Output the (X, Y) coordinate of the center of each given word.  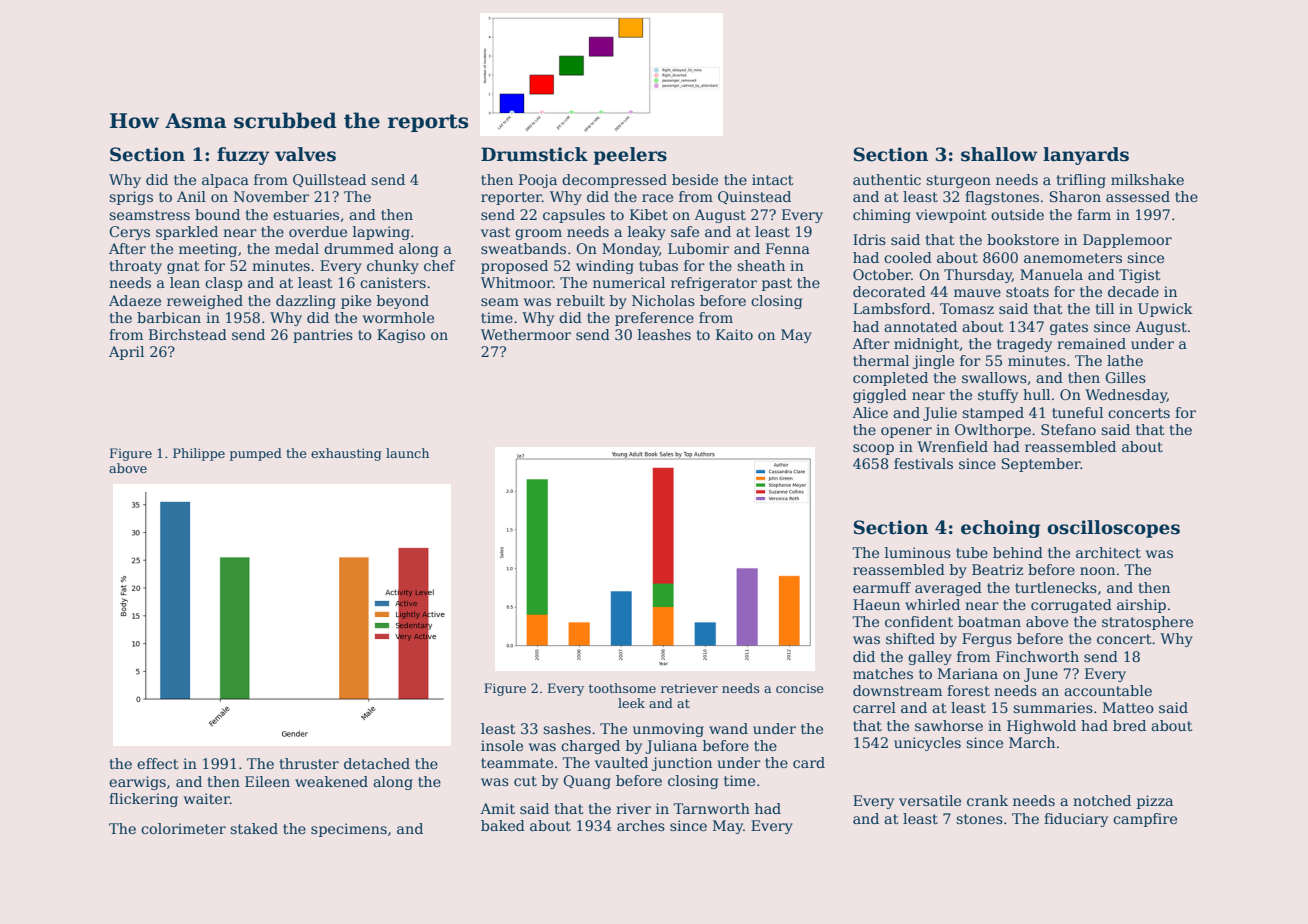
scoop (873, 449)
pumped (256, 454)
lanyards (1086, 156)
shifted (910, 638)
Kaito (734, 334)
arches (641, 825)
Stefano (1068, 429)
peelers (630, 156)
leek (631, 703)
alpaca (225, 181)
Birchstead (188, 334)
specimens (349, 830)
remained (1091, 343)
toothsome (622, 688)
